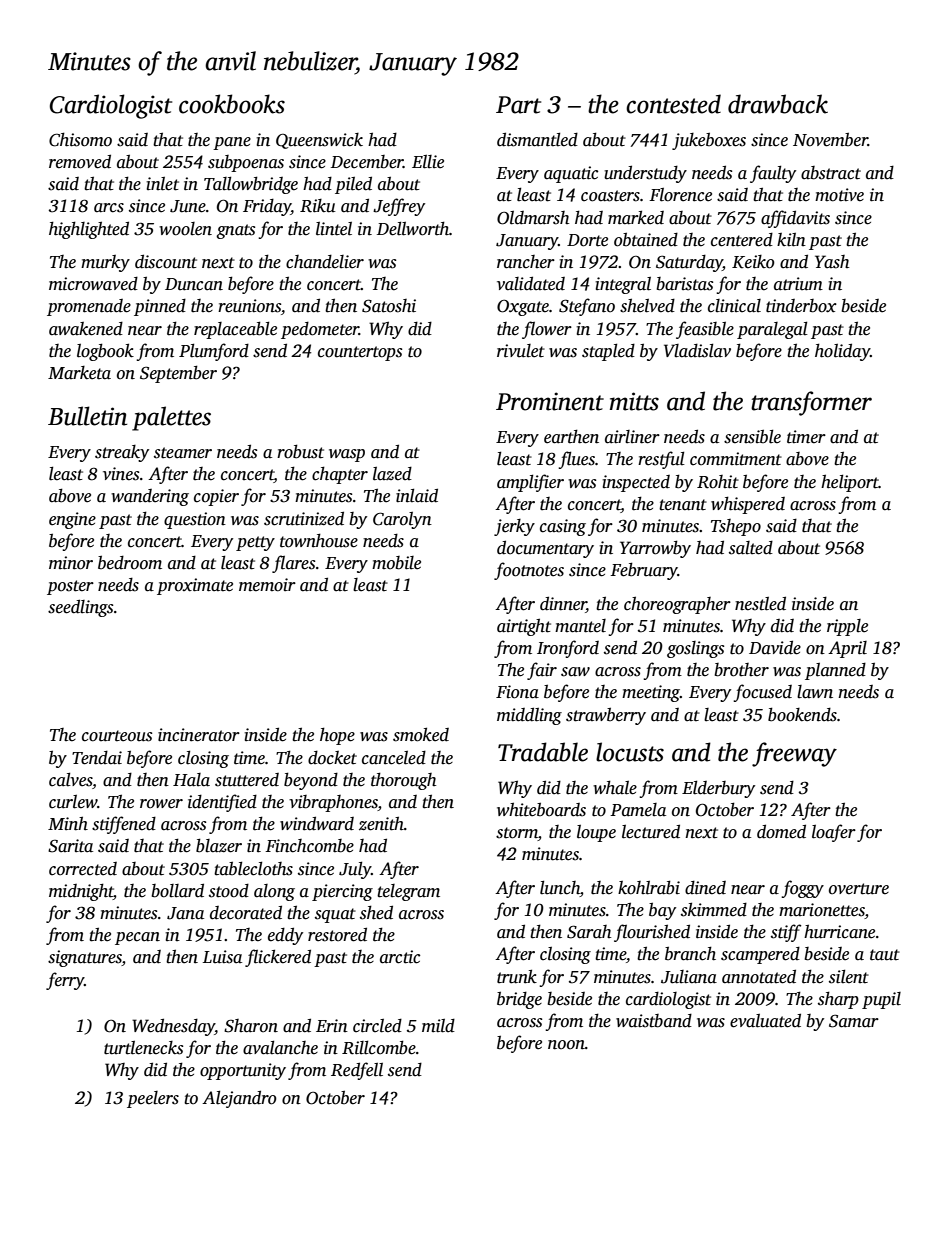  I want to click on removed, so click(80, 161).
